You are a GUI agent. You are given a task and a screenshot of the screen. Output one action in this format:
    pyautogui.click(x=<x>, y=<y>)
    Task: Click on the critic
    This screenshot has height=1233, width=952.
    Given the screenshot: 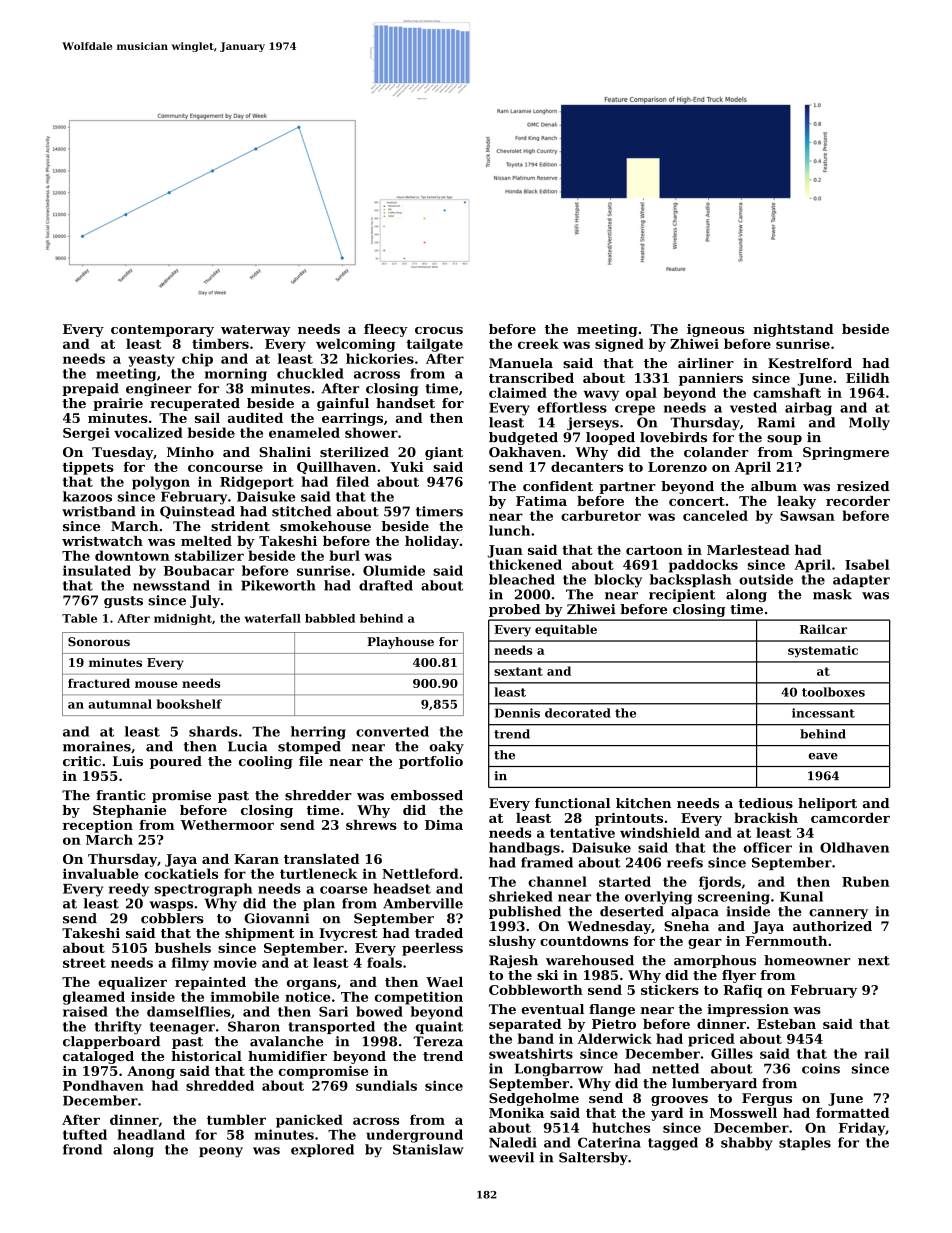 What is the action you would take?
    pyautogui.click(x=82, y=761)
